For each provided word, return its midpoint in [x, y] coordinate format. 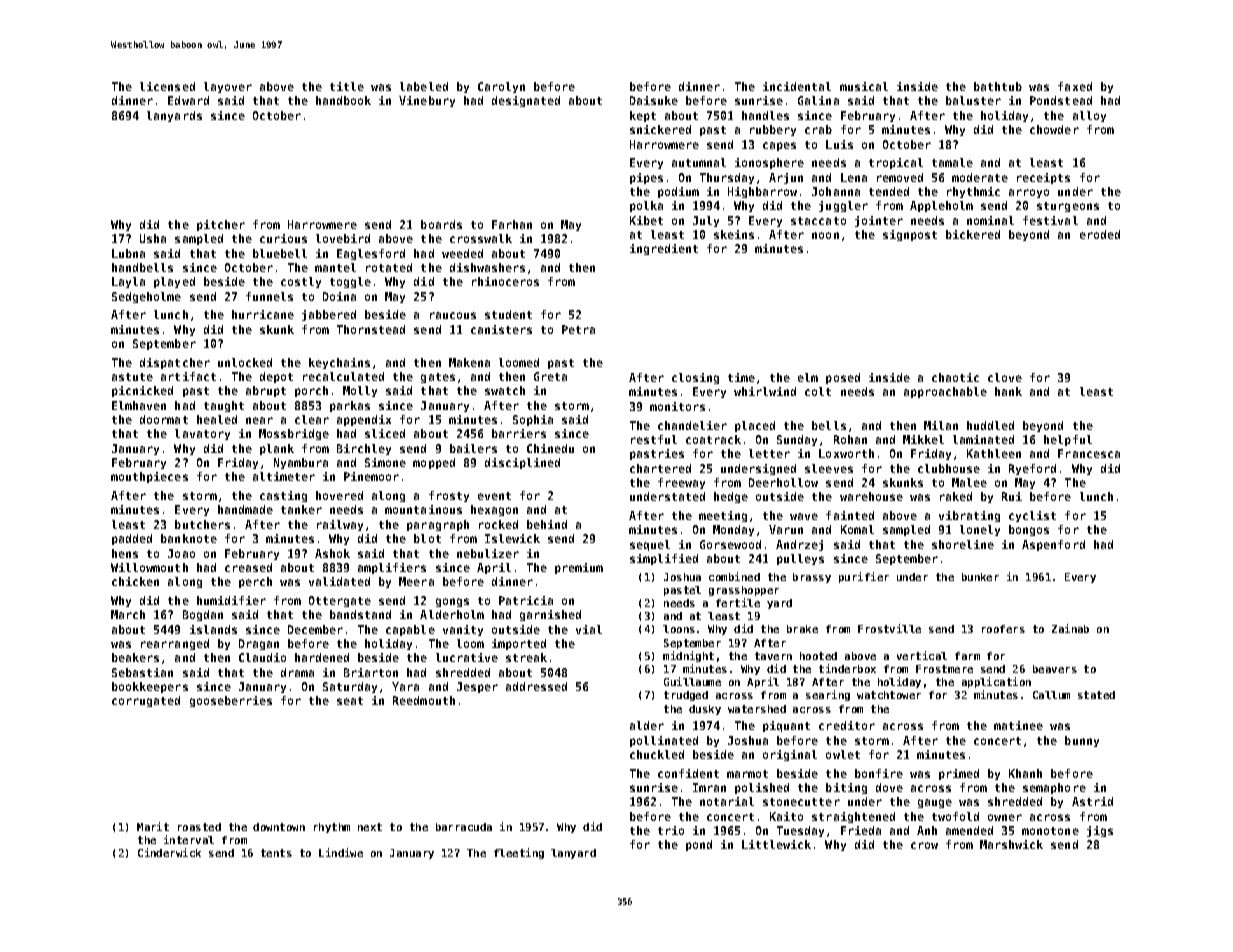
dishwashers [487, 267]
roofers [1003, 629]
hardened [322, 657]
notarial [727, 801]
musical [864, 86]
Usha [153, 238]
